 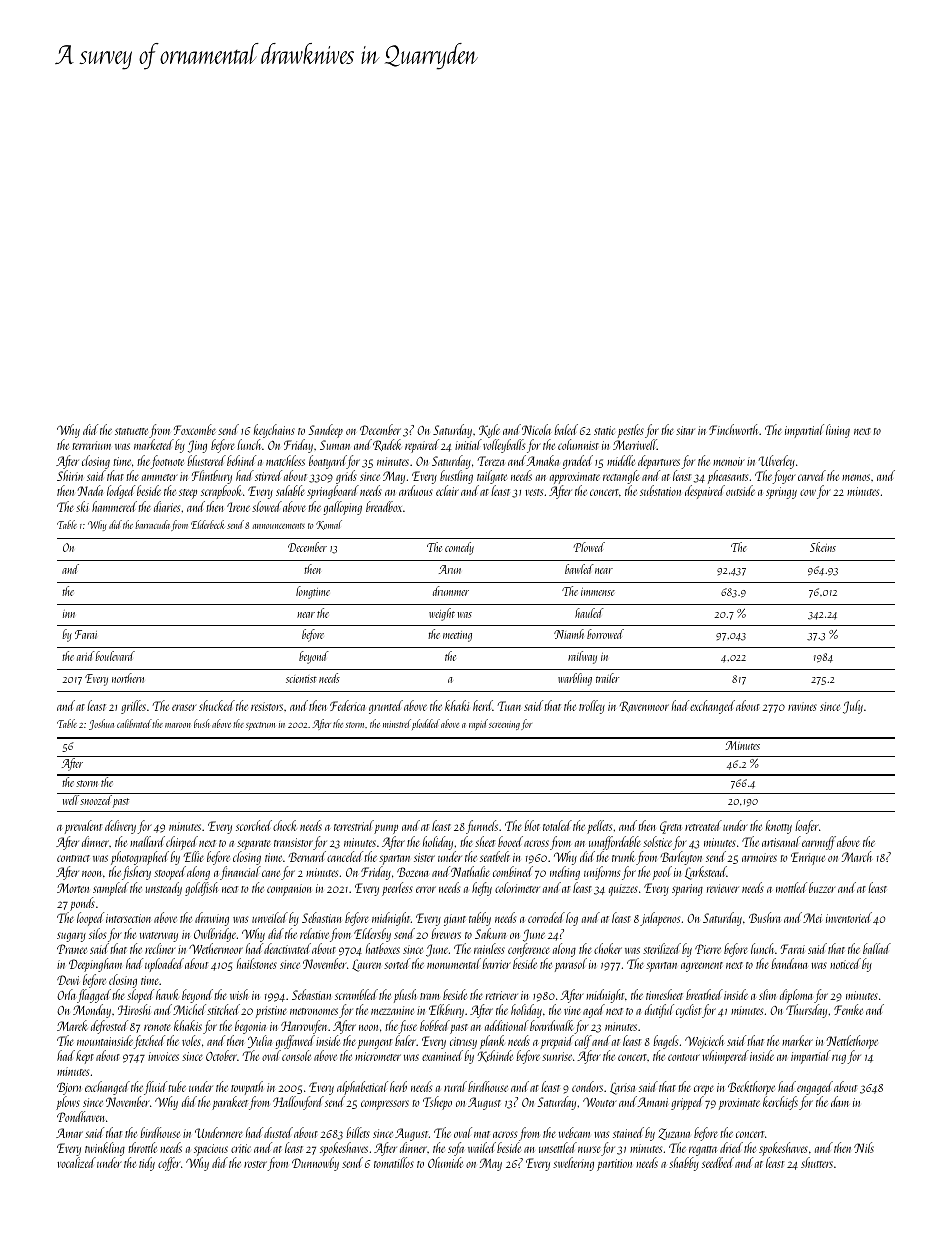 I want to click on Deepingham, so click(x=95, y=965).
